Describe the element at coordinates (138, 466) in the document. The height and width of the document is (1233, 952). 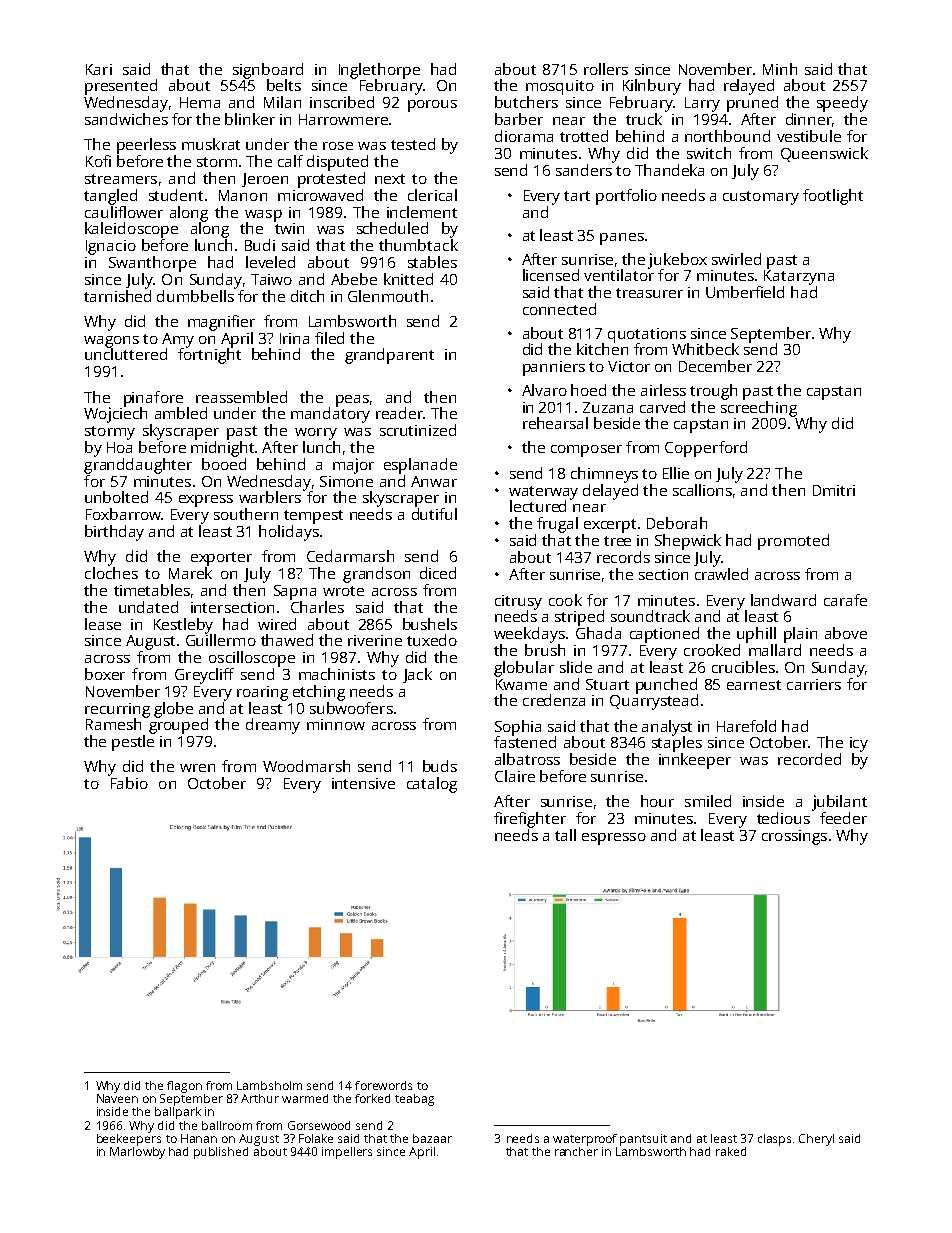
I see `granddaughter` at that location.
